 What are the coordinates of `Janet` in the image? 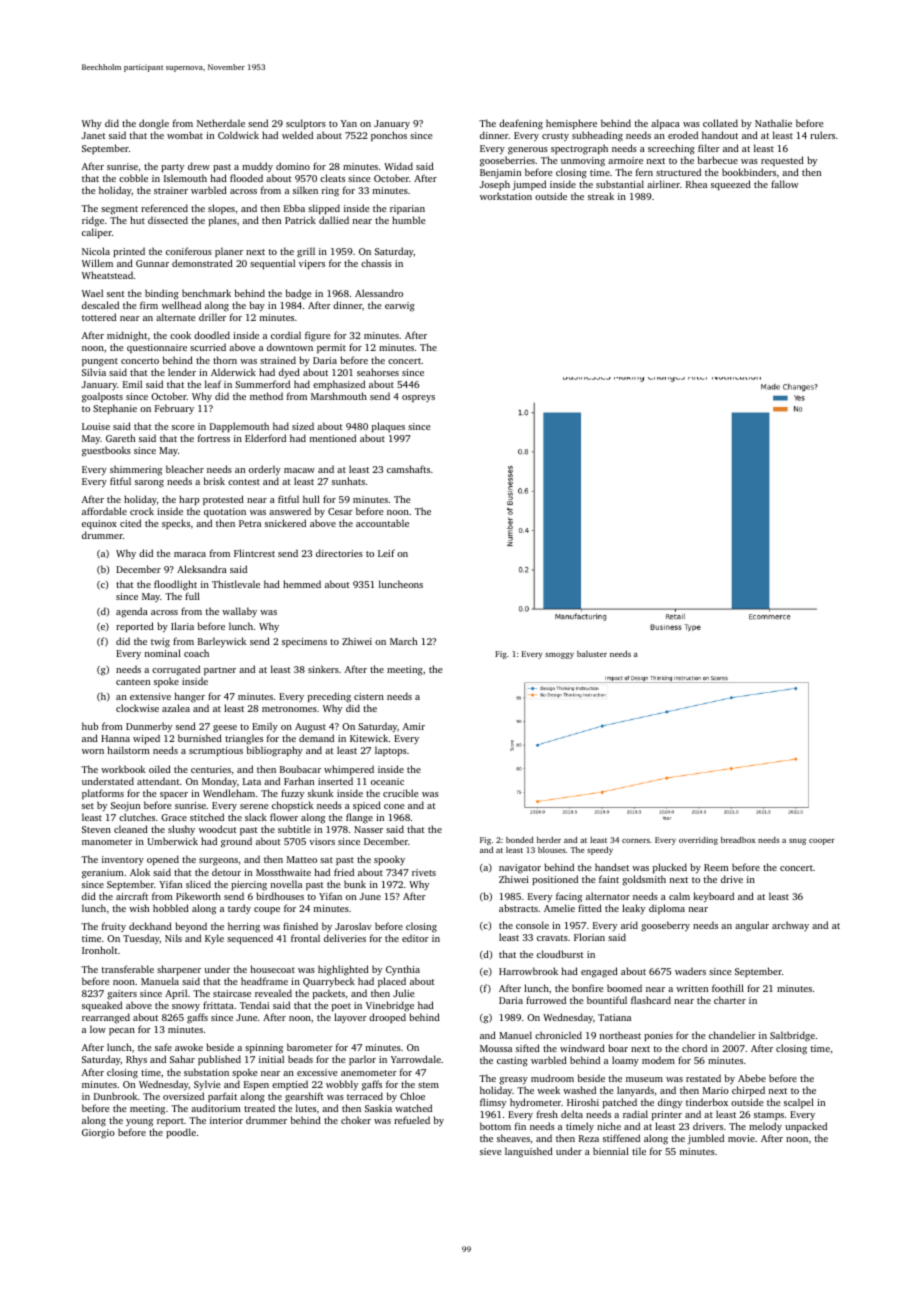 It's located at (94, 135).
